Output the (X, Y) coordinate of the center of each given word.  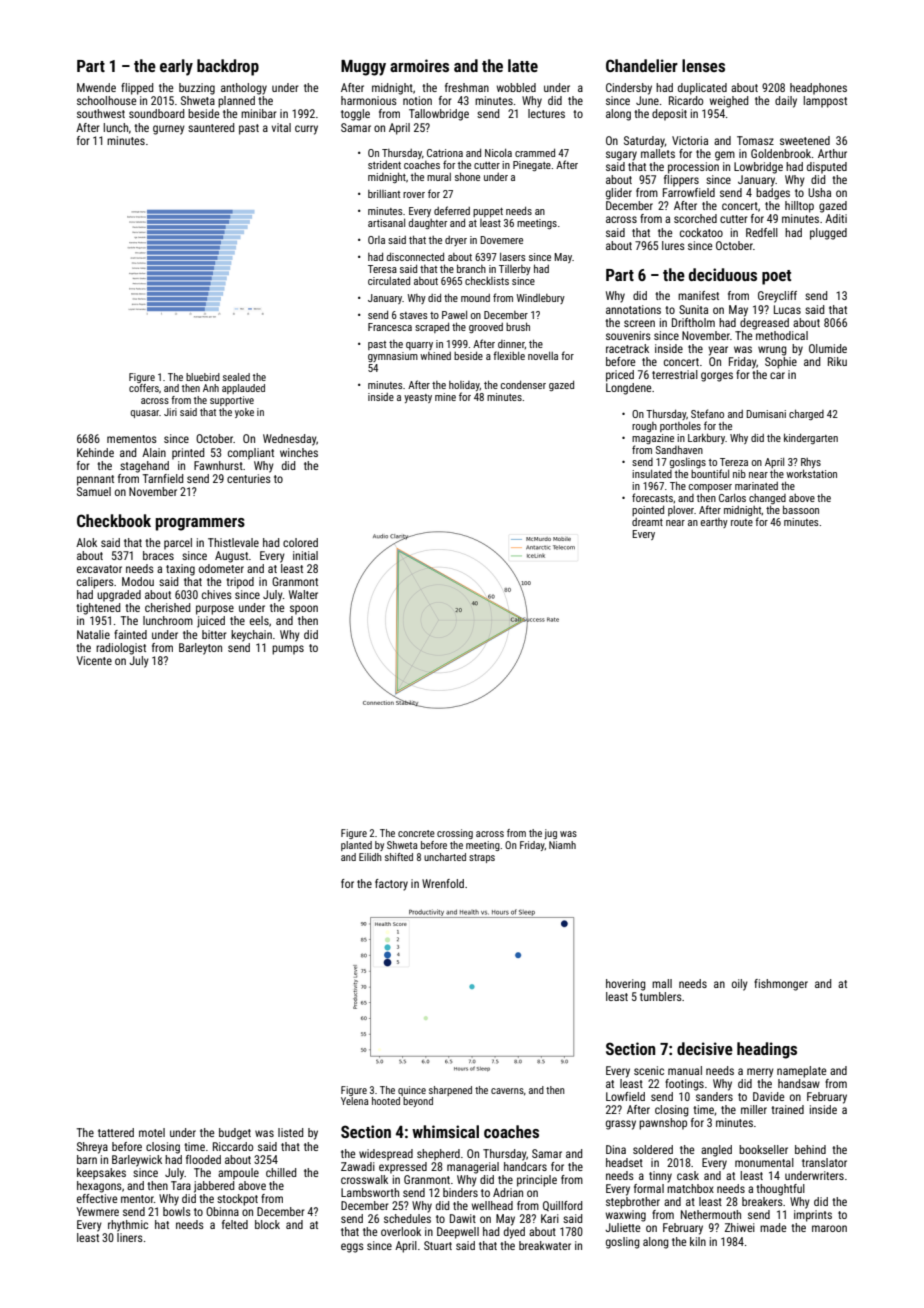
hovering (626, 985)
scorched (695, 218)
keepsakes (101, 1174)
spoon (304, 610)
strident (384, 165)
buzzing (197, 89)
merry (760, 1073)
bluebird (203, 377)
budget (235, 1134)
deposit (669, 115)
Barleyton (200, 649)
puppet (488, 212)
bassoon (801, 509)
